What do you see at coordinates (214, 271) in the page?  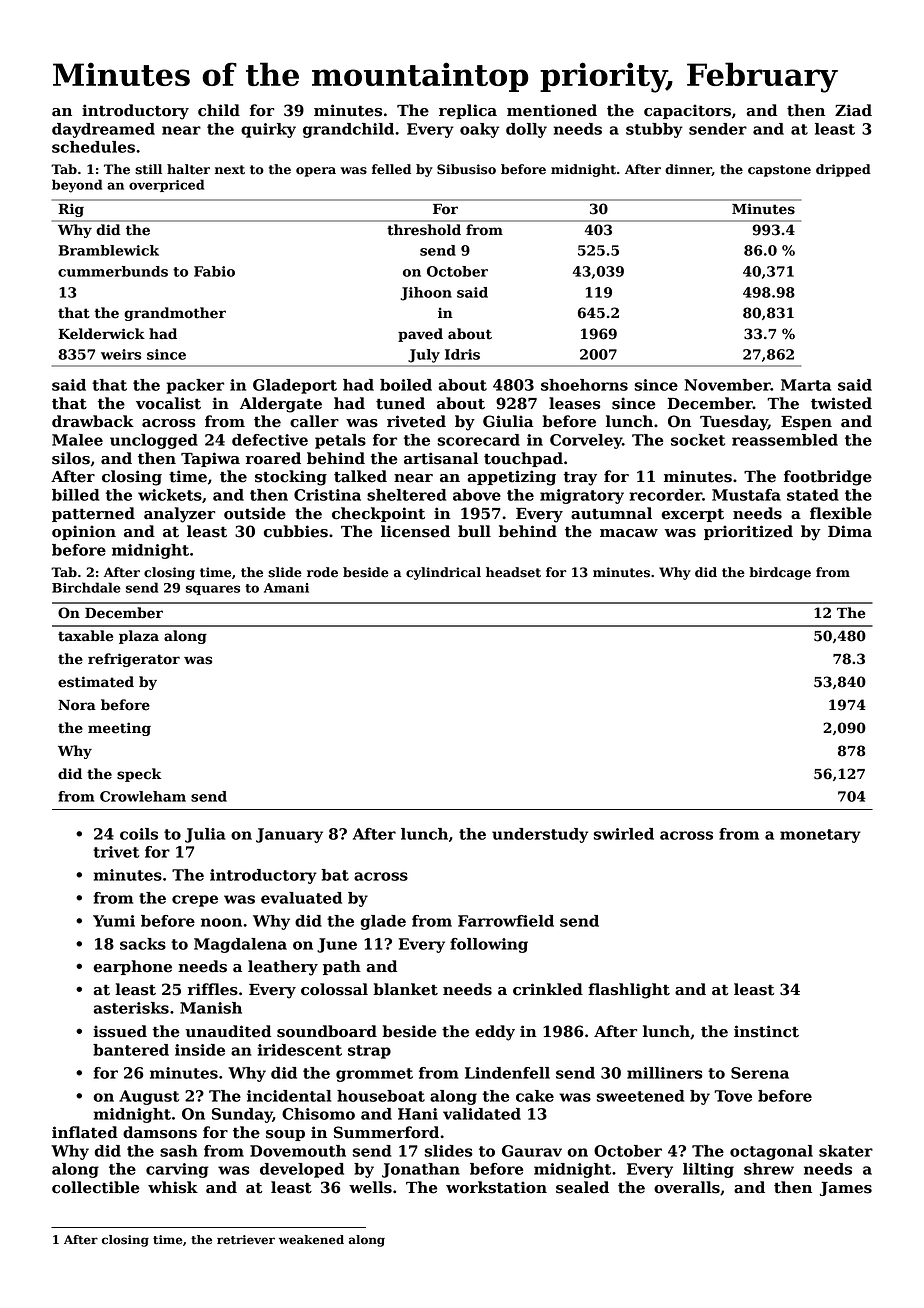 I see `Fabio` at bounding box center [214, 271].
